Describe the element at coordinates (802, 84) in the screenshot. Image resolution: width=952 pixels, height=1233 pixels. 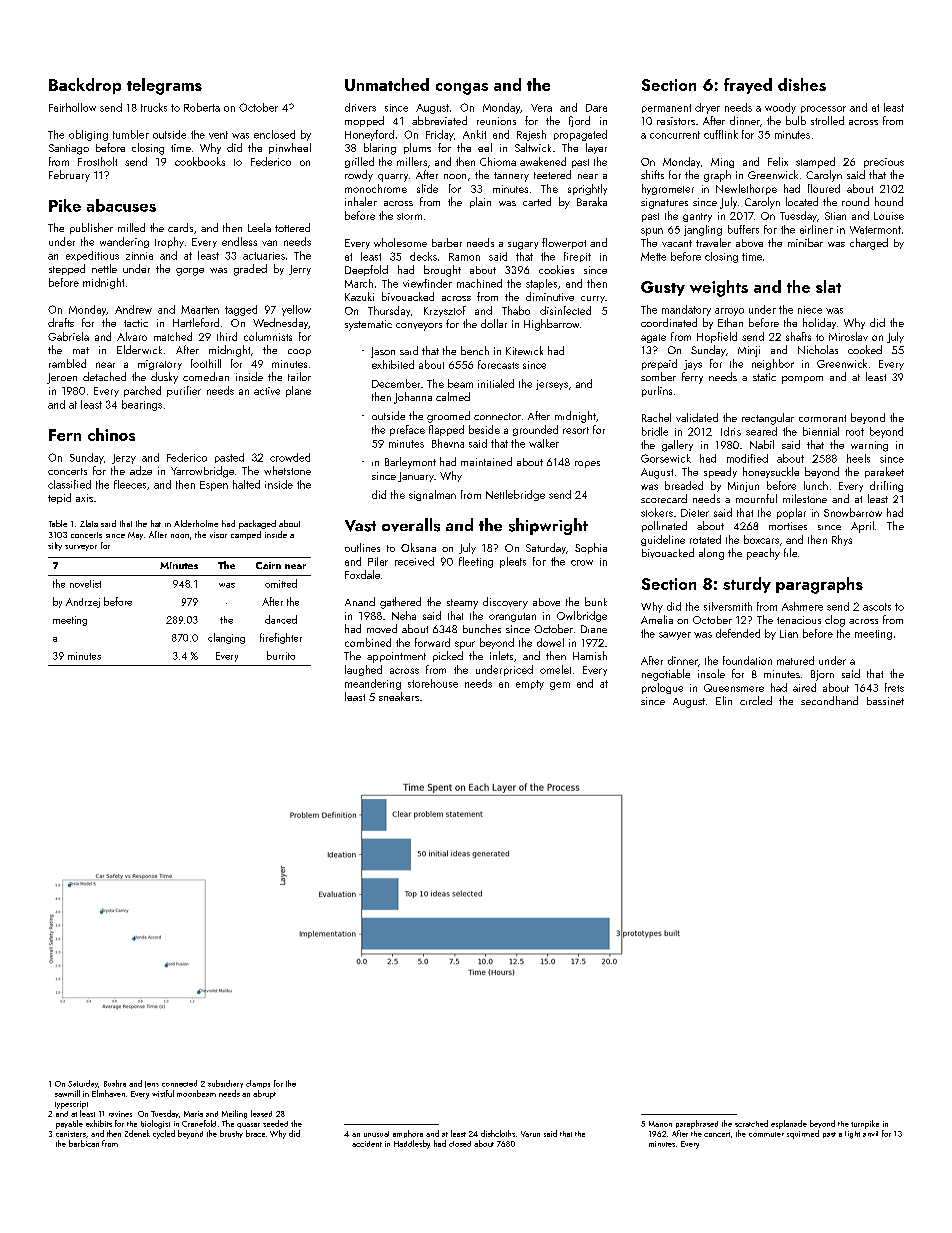
I see `dishes` at that location.
